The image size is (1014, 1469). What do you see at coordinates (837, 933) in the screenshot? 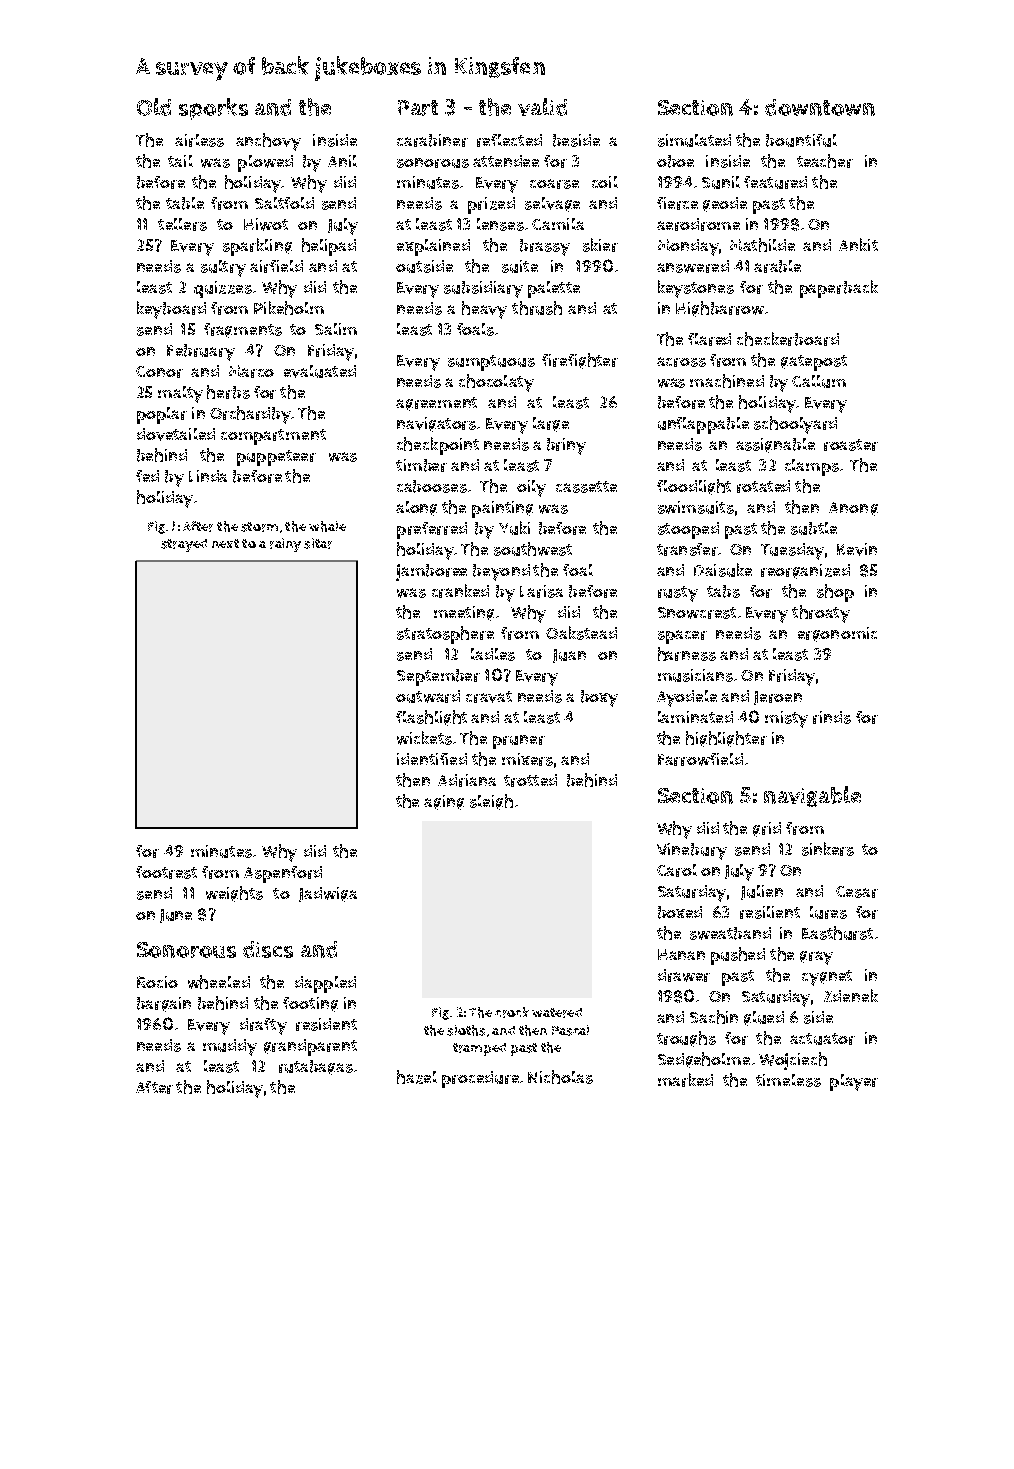
I see `Easthurst` at bounding box center [837, 933].
